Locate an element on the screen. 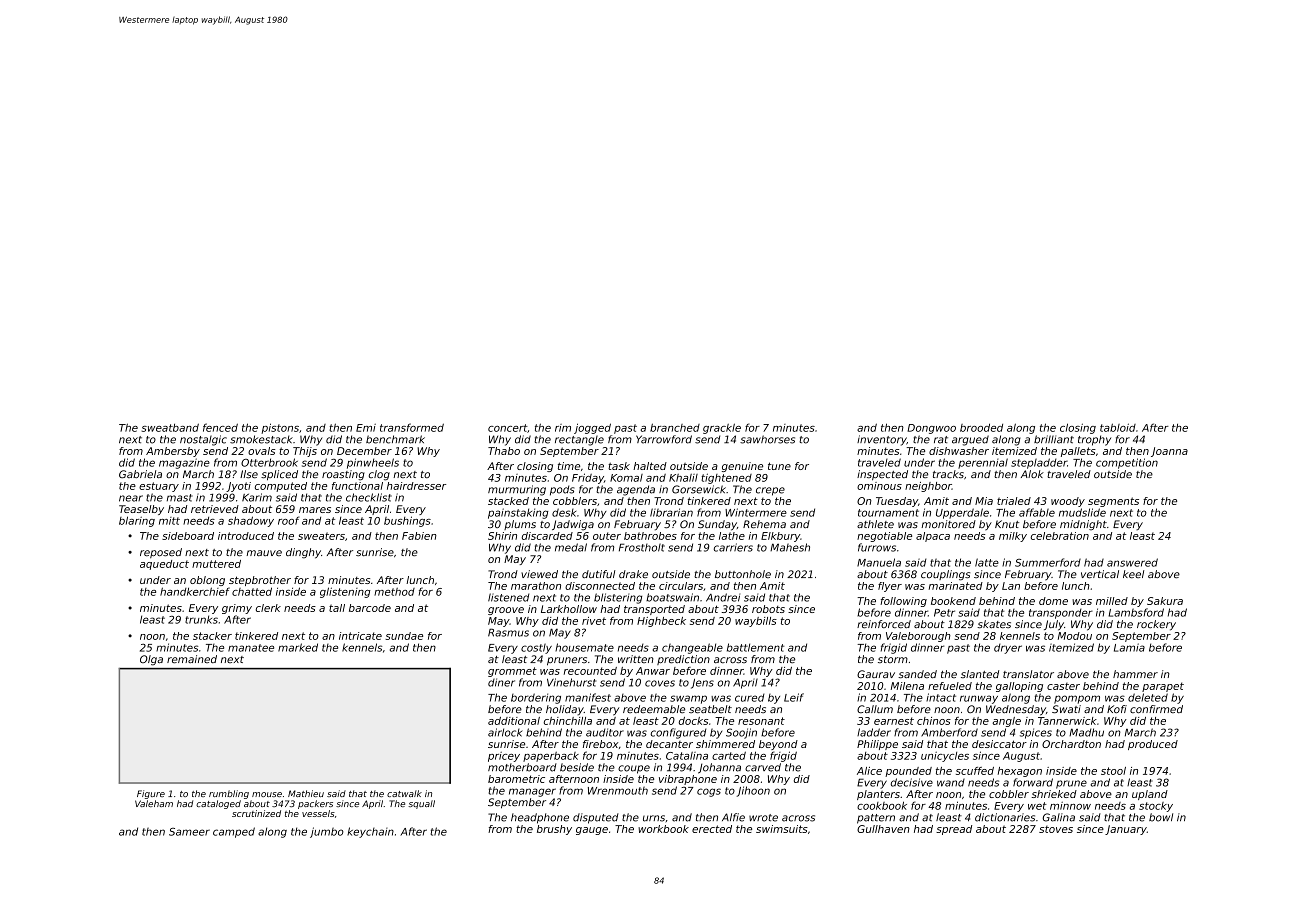 Image resolution: width=1308 pixels, height=924 pixels. alpaca is located at coordinates (933, 537).
